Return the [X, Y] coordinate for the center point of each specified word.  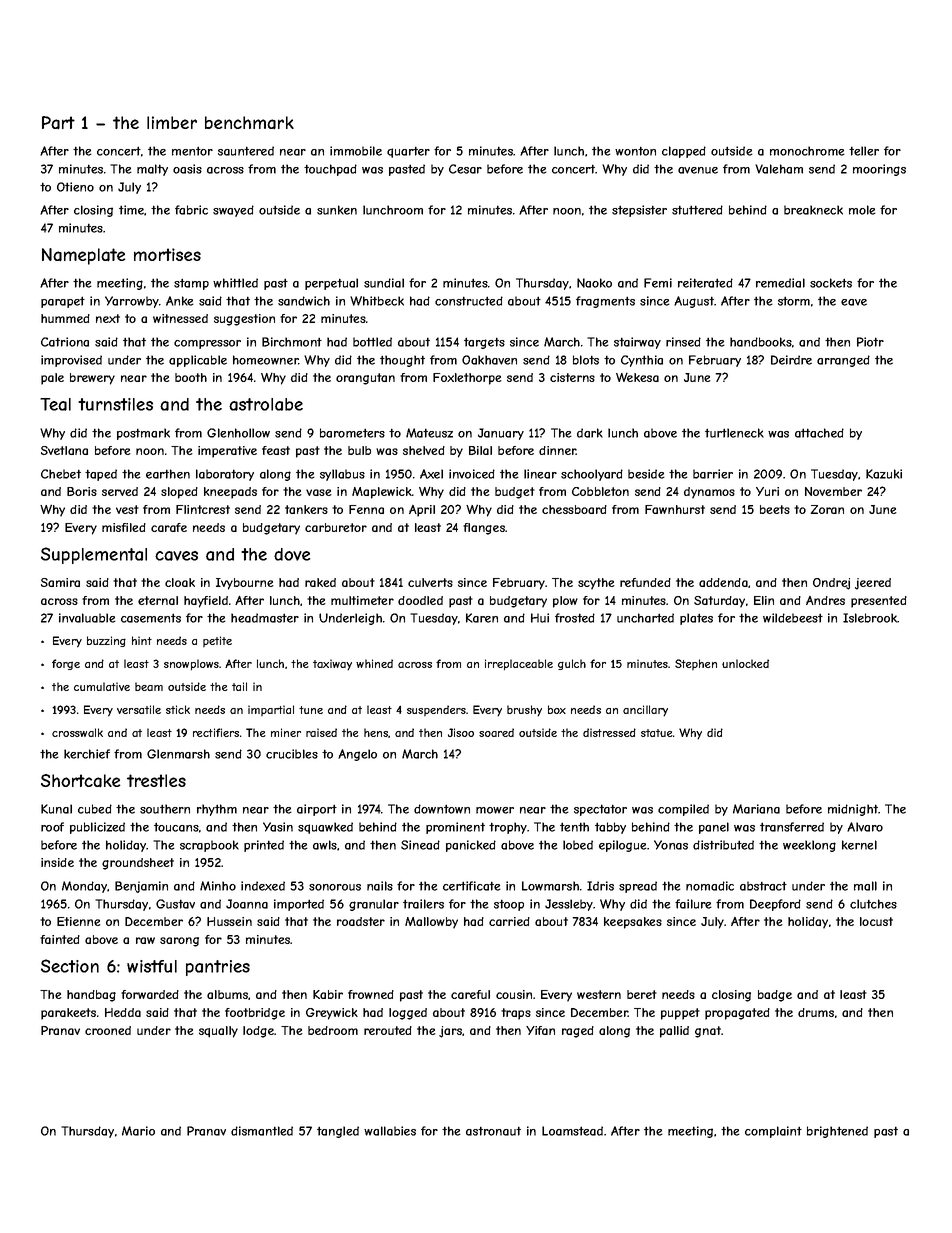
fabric [191, 210]
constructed [469, 301]
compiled [683, 810]
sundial [384, 283]
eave [854, 302]
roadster [361, 921]
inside [57, 862]
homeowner [266, 360]
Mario [138, 1131]
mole [862, 210]
